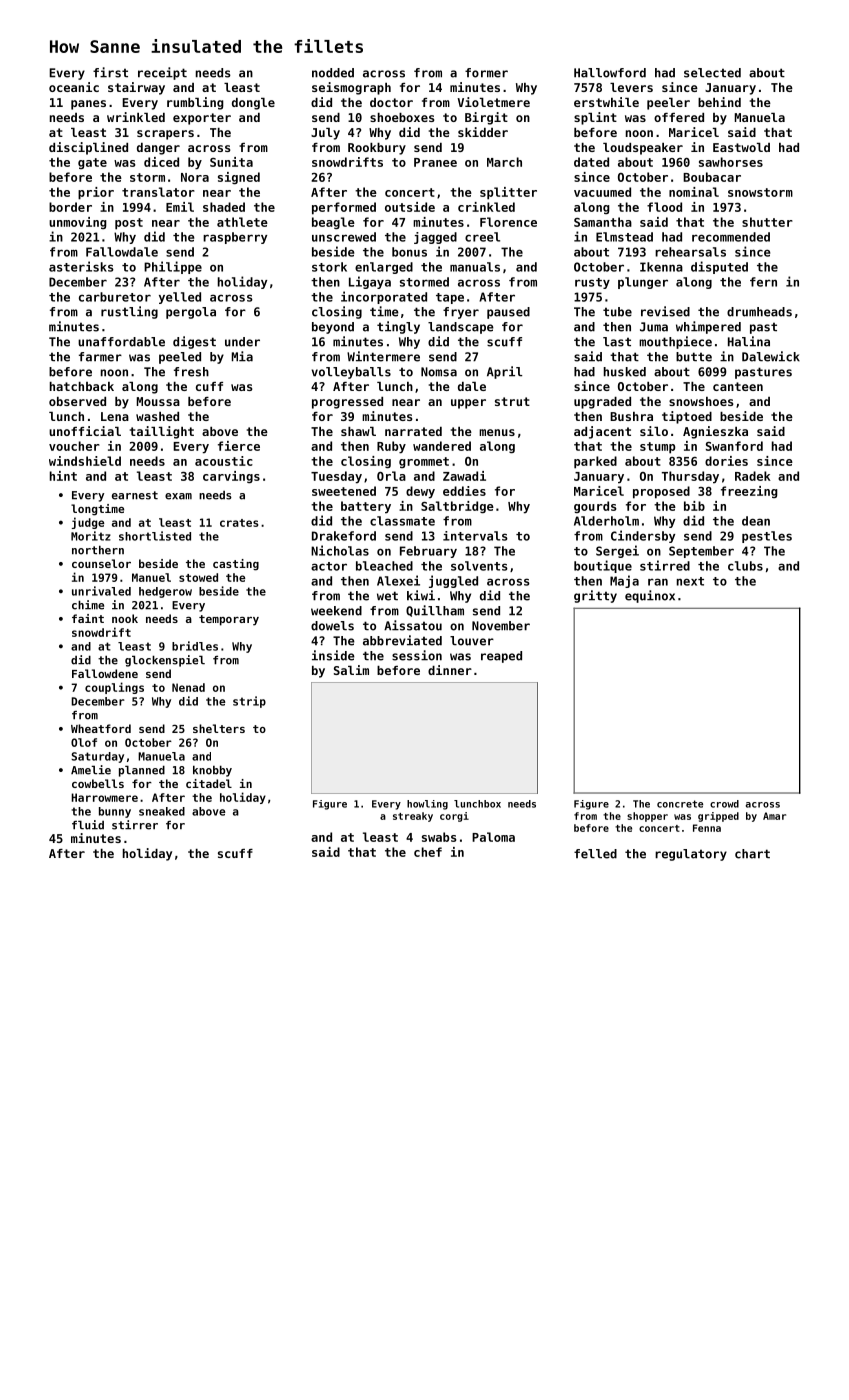 The width and height of the screenshot is (849, 1400). What do you see at coordinates (661, 492) in the screenshot?
I see `proposed` at bounding box center [661, 492].
